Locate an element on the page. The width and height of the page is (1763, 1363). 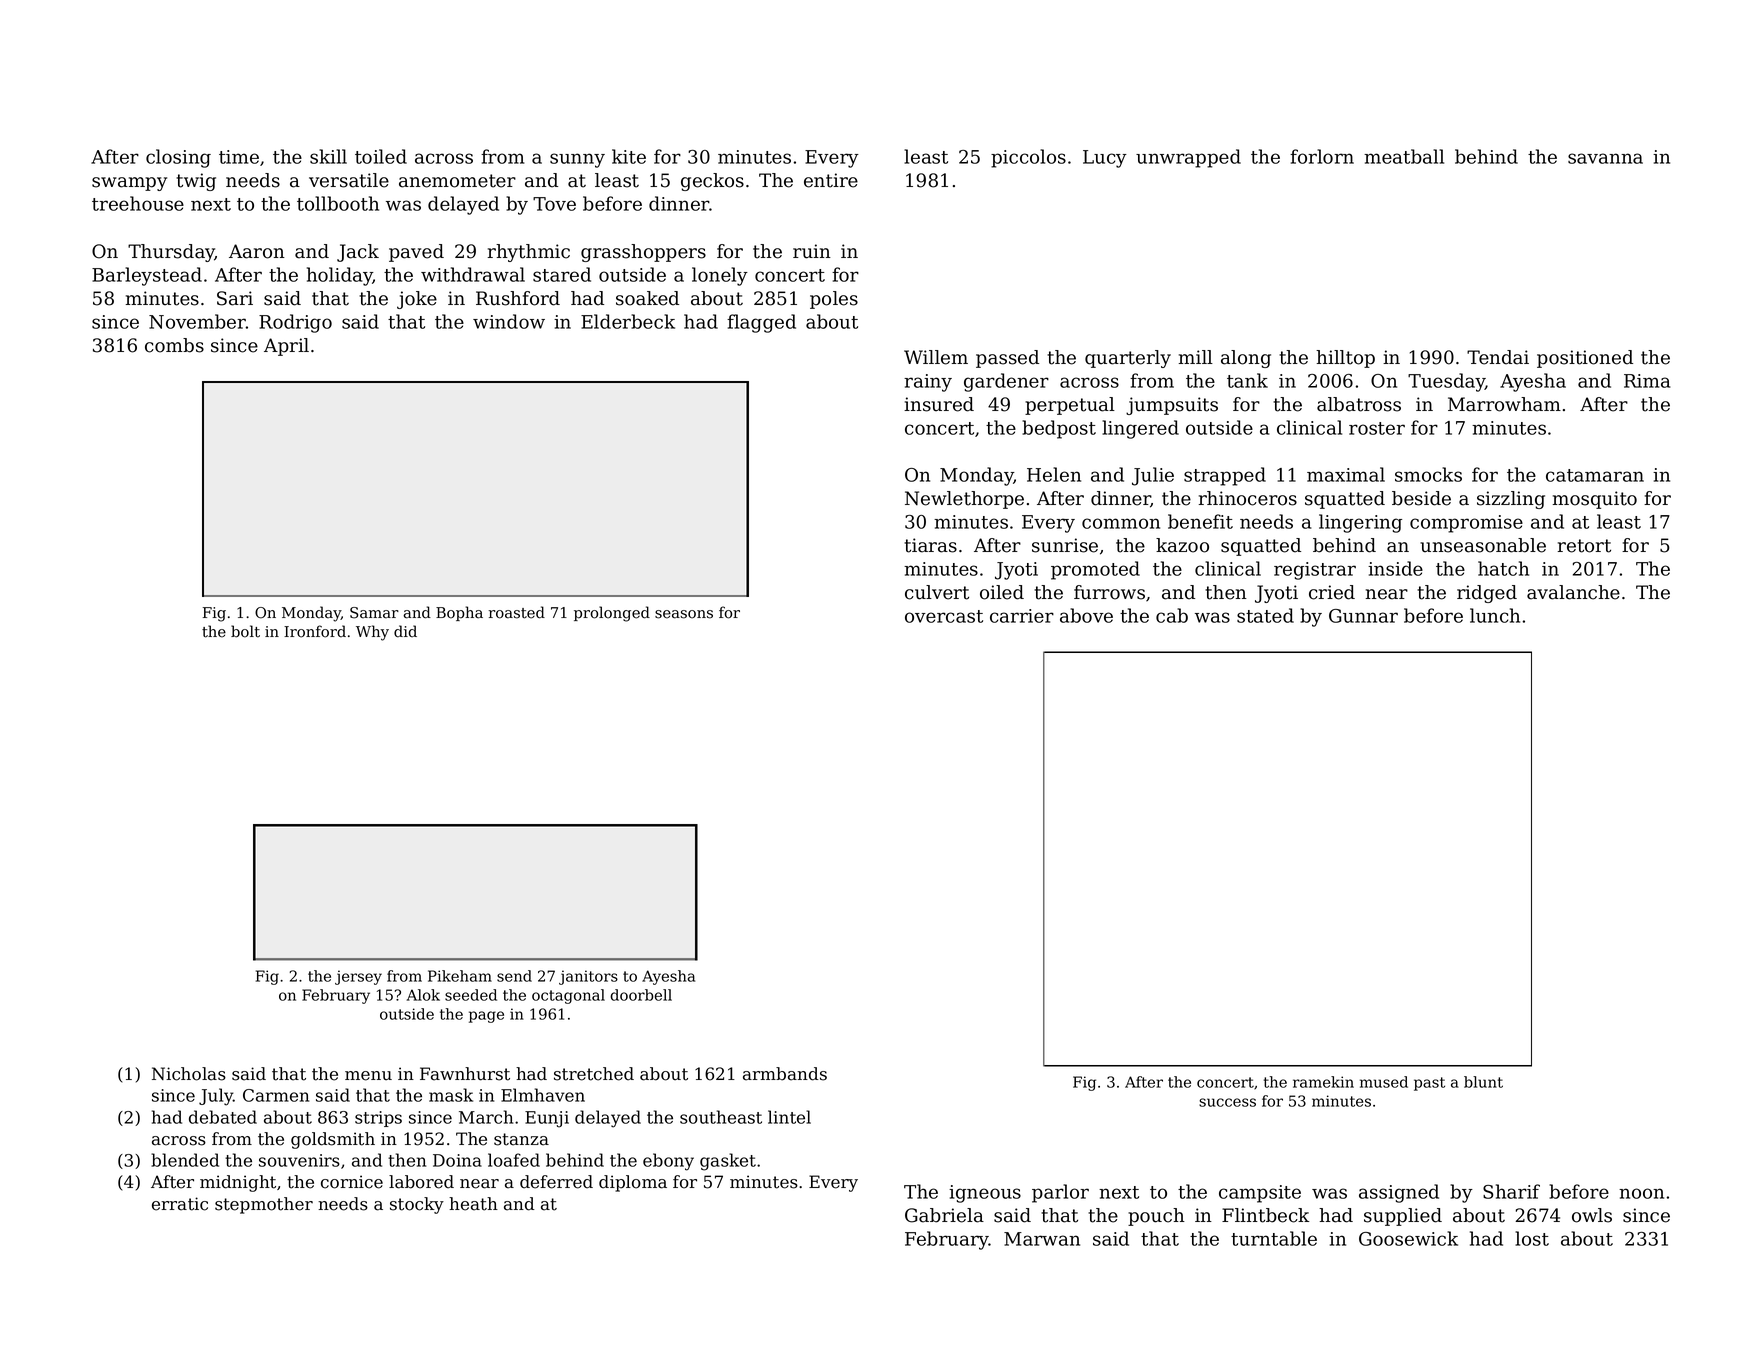
positioned is located at coordinates (1585, 359).
